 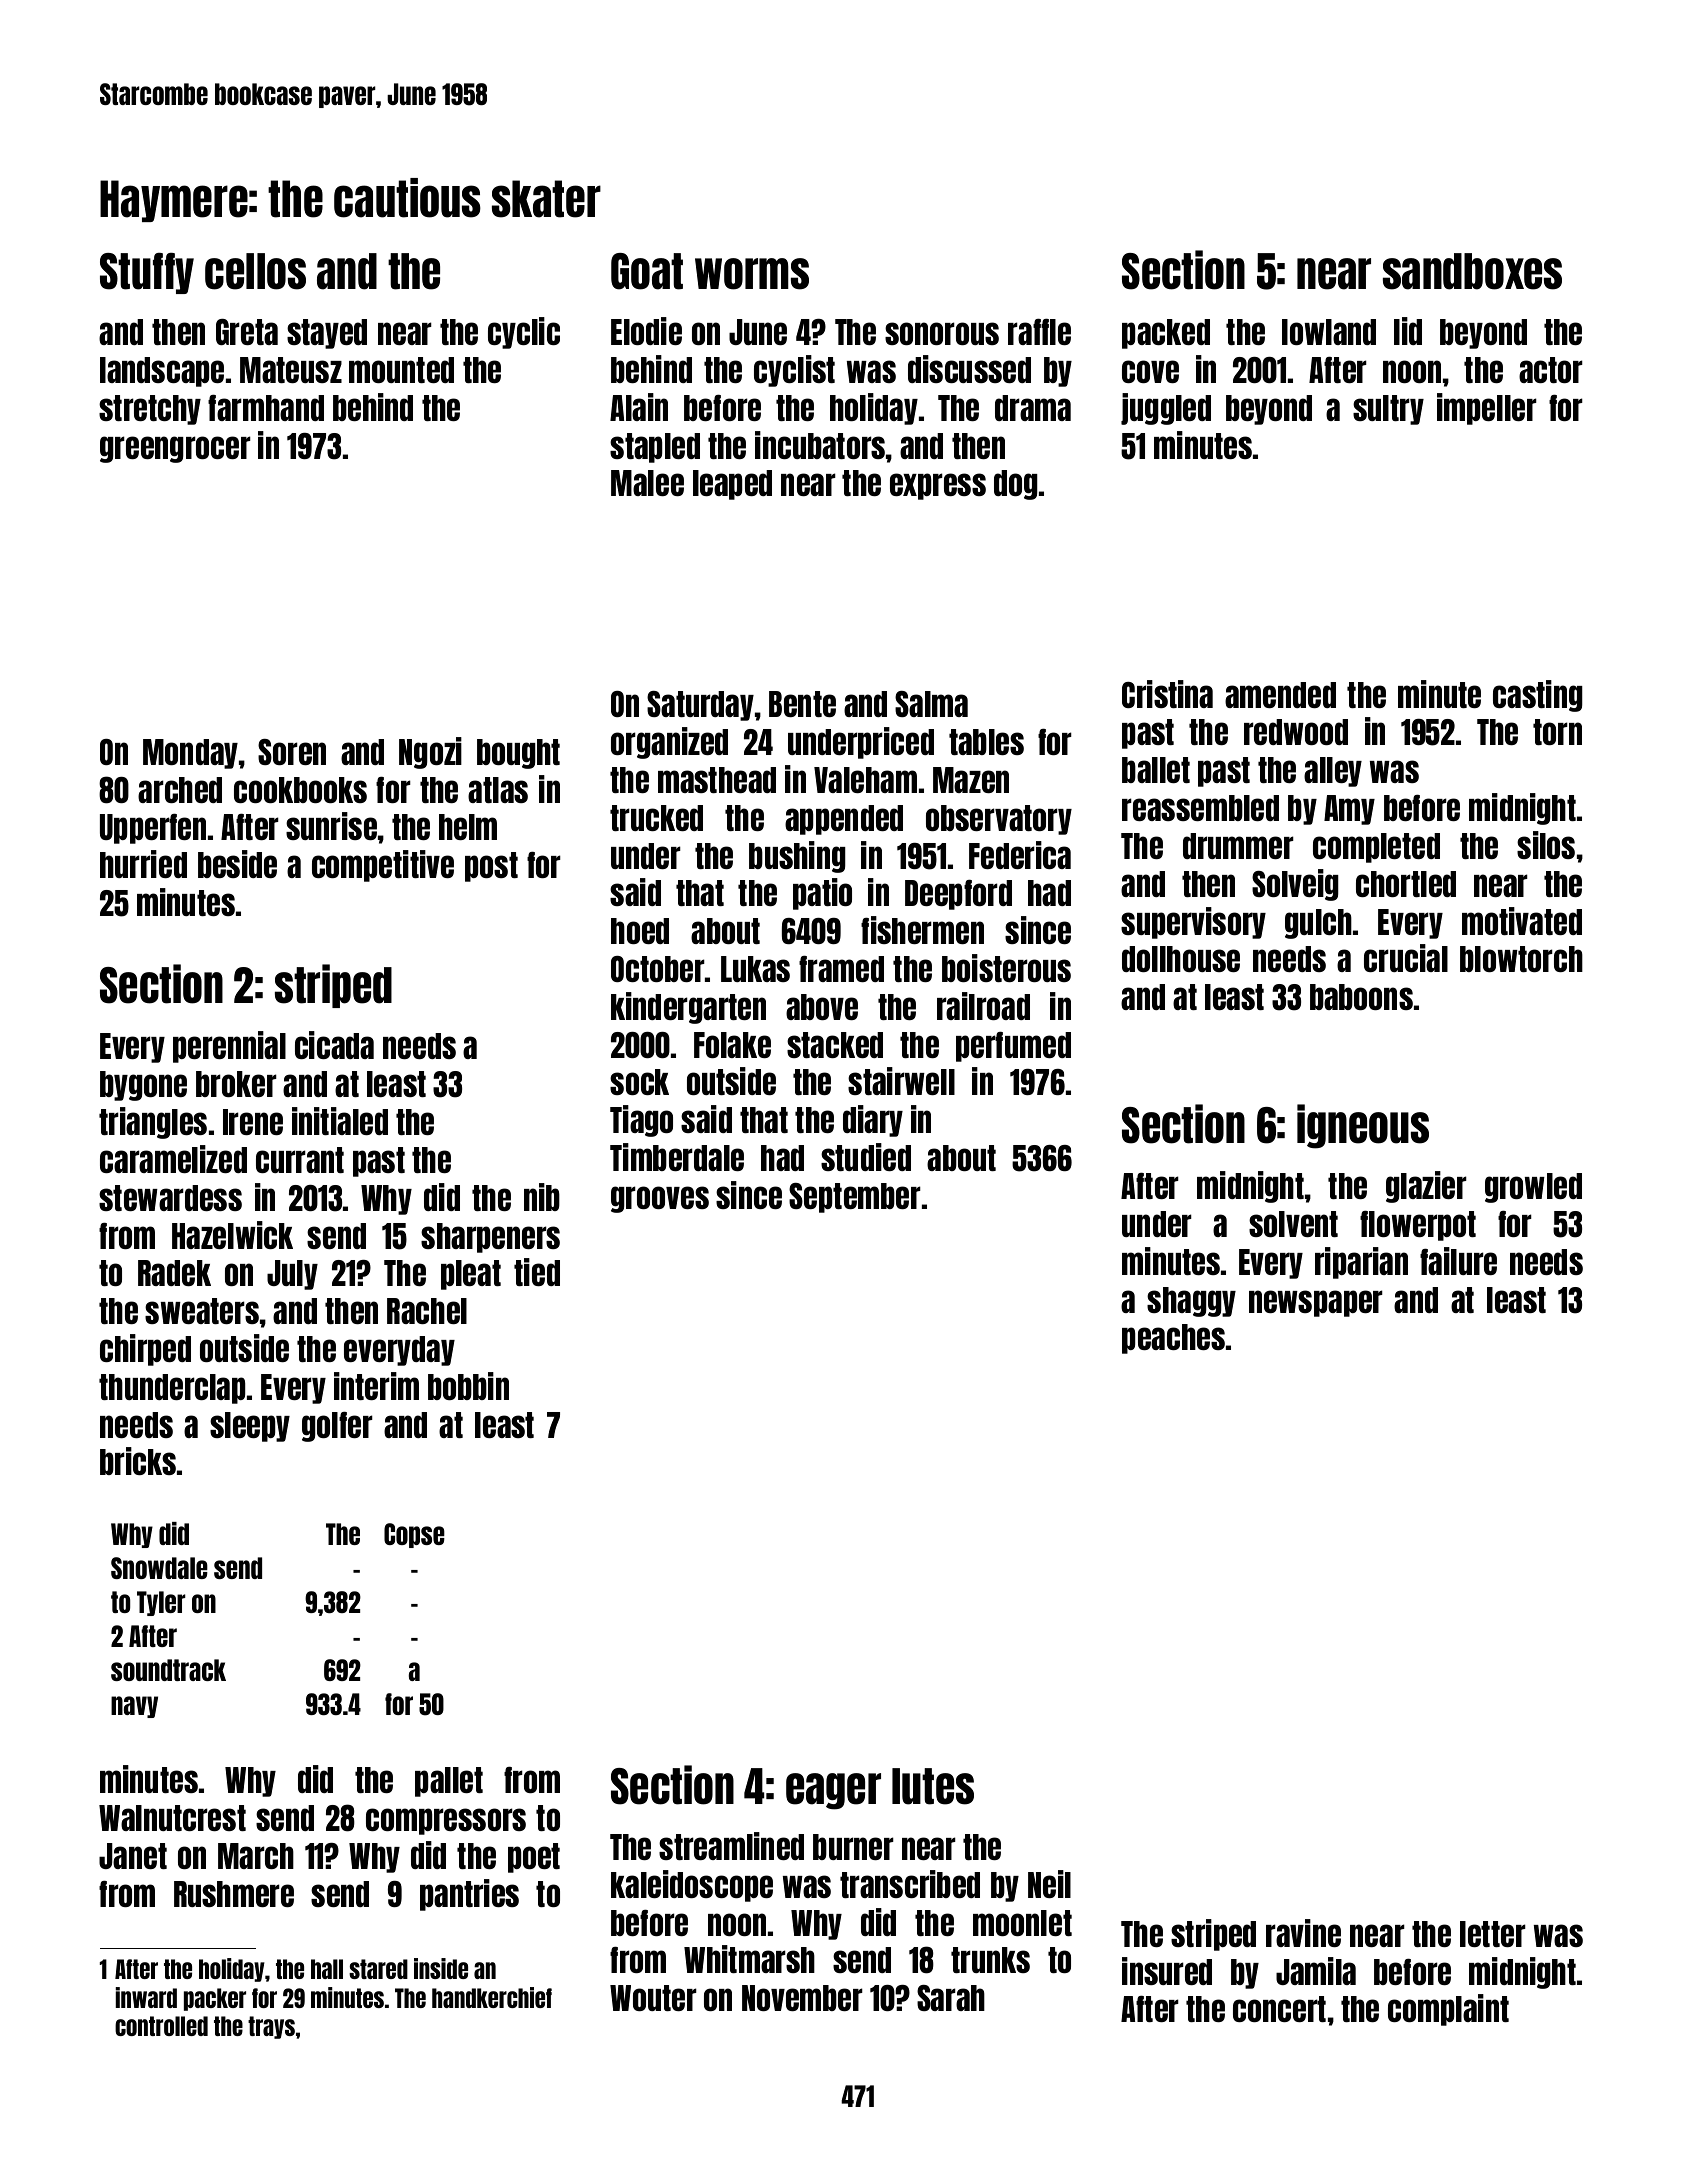 I want to click on lowland, so click(x=1329, y=332).
